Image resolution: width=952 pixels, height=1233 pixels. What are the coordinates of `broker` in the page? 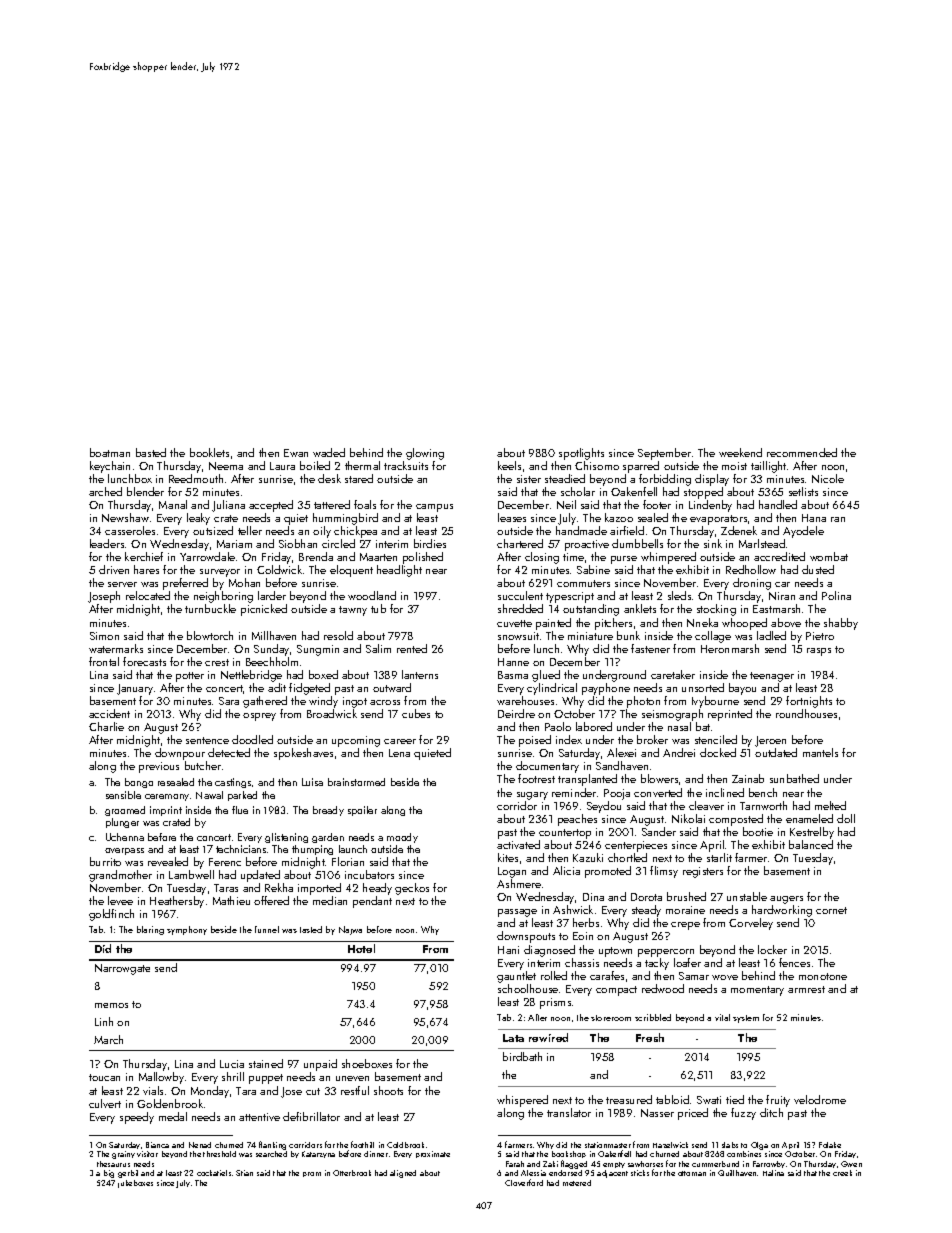 It's located at (652, 739).
